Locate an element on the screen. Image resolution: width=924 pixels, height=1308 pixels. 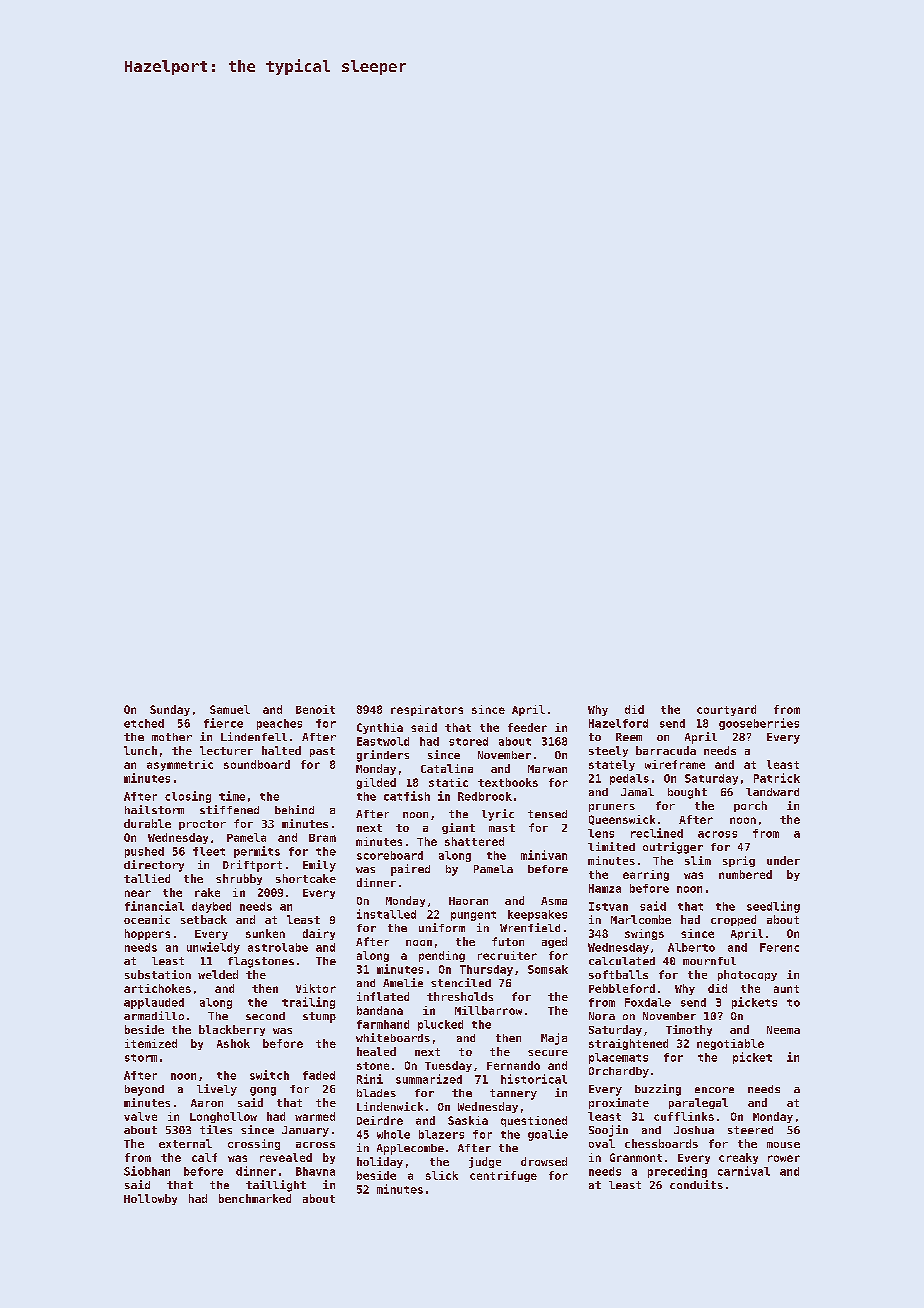
Benoit is located at coordinates (315, 709).
